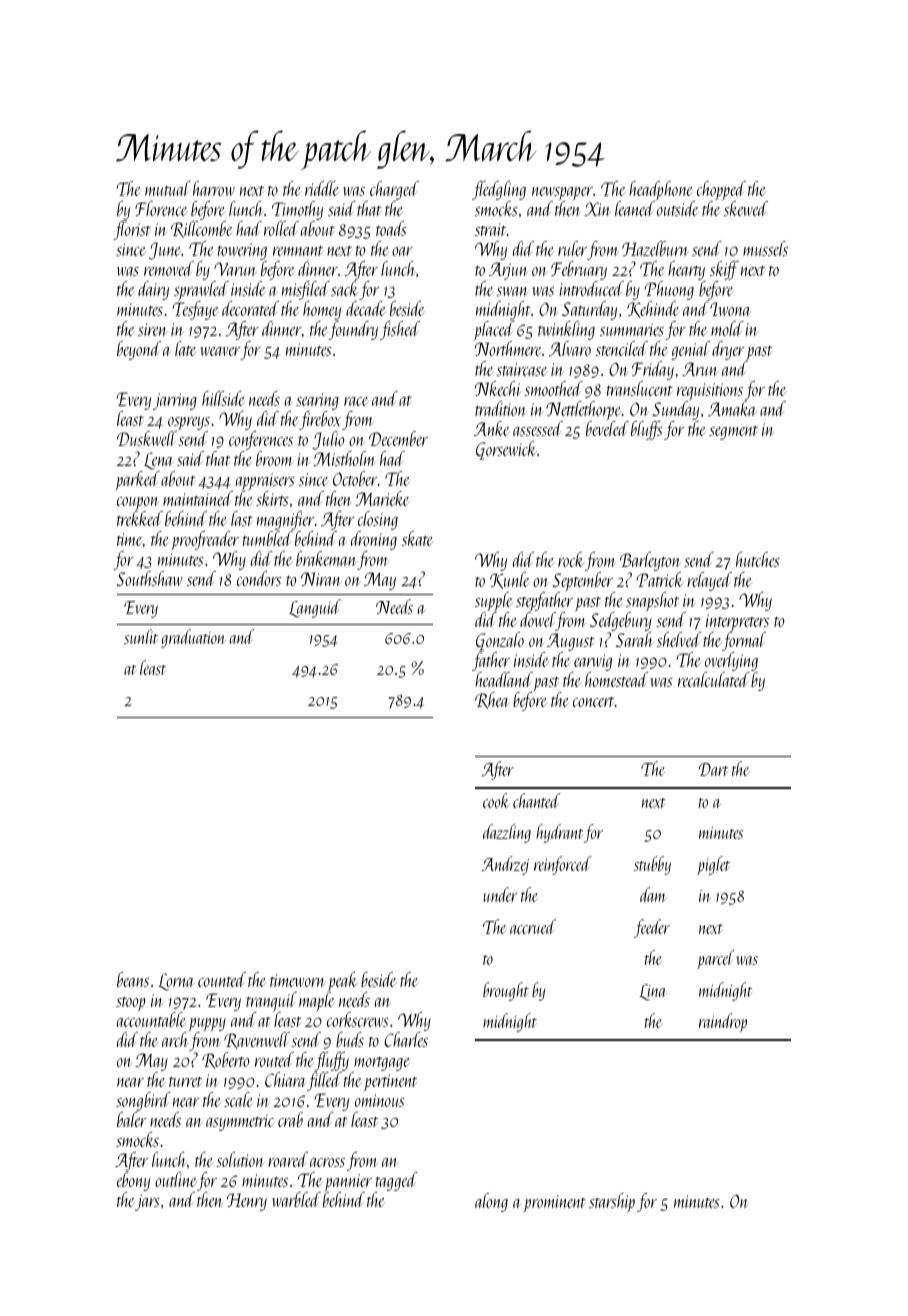 The height and width of the image is (1316, 908). Describe the element at coordinates (265, 482) in the image. I see `appraisers` at that location.
